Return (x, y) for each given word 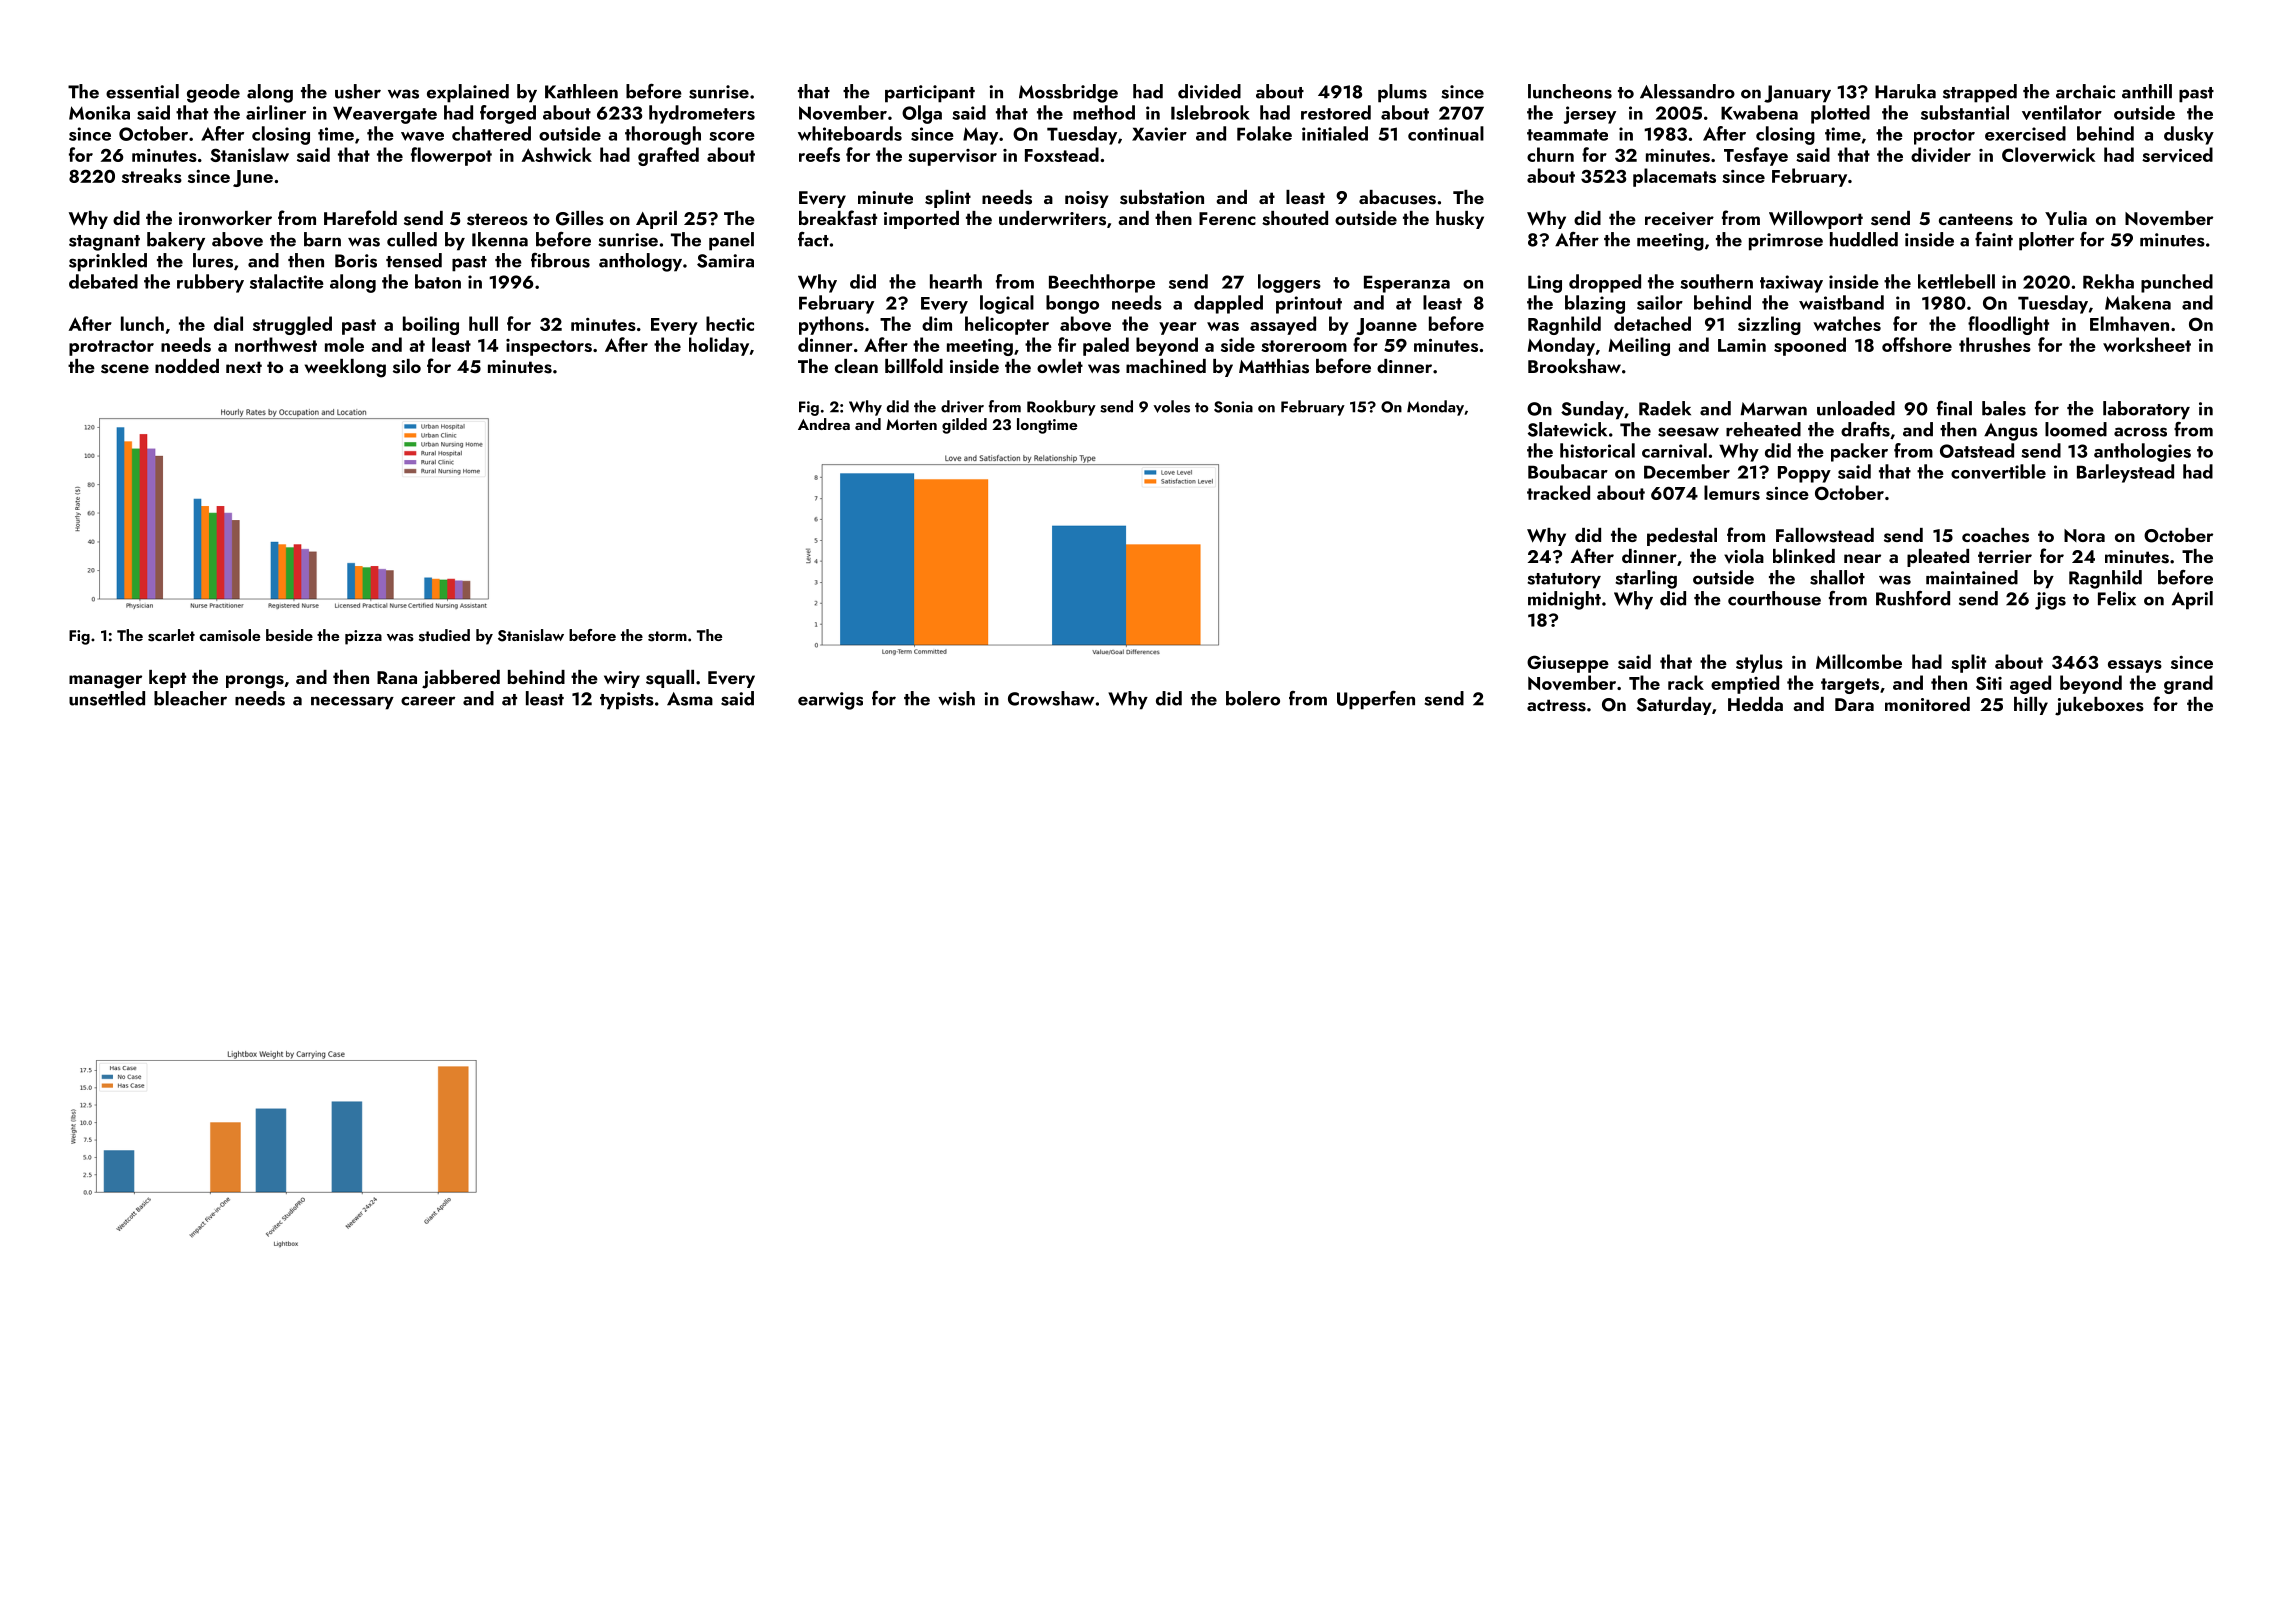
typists (627, 701)
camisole (229, 635)
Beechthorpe (1102, 283)
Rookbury (1061, 408)
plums (1402, 93)
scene (125, 369)
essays (2135, 666)
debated (103, 281)
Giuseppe (1568, 664)
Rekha (2108, 281)
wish (956, 698)
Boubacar (1568, 471)
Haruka (1905, 91)
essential (142, 91)
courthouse (1774, 598)
